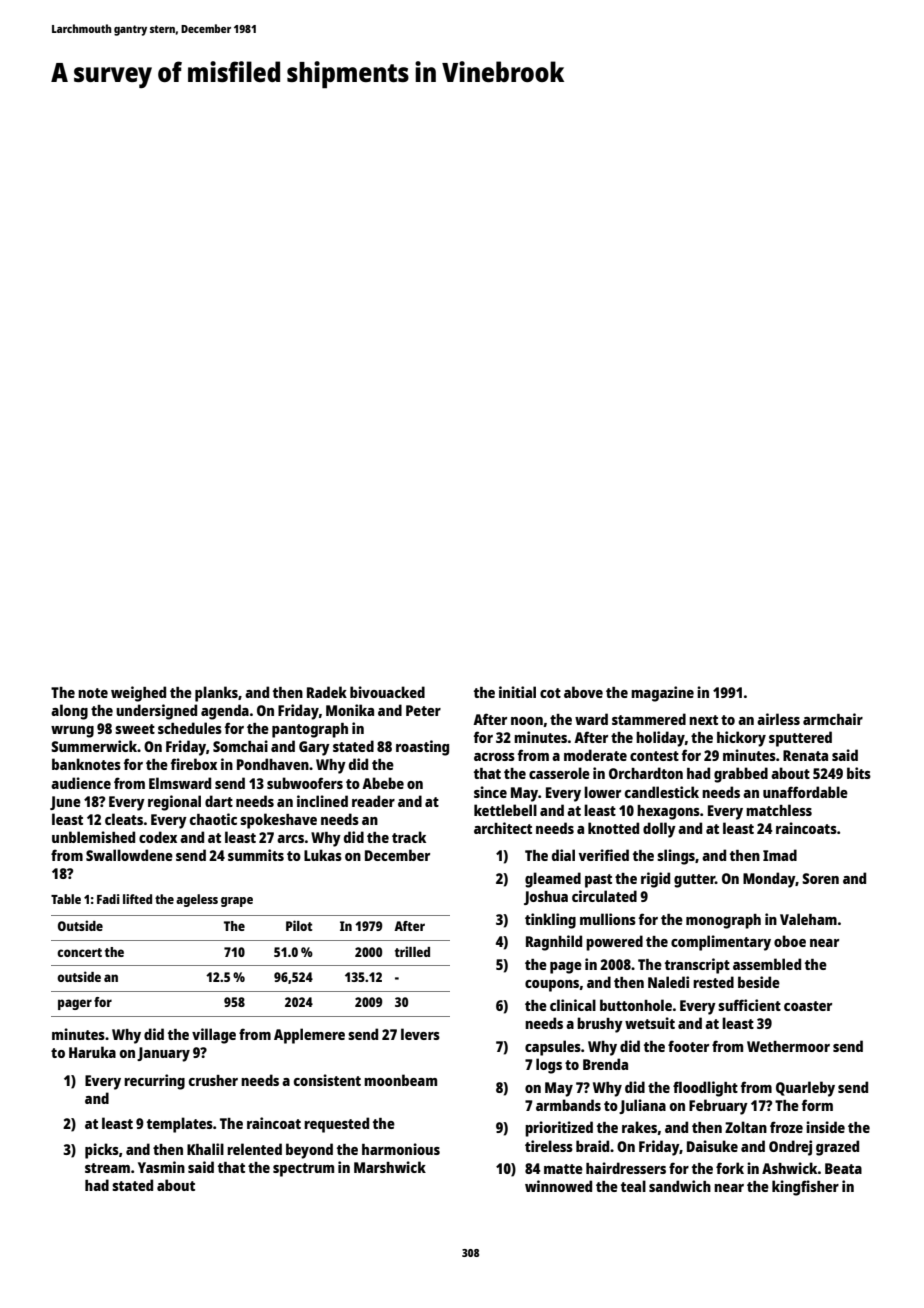 The height and width of the screenshot is (1308, 924). What do you see at coordinates (805, 792) in the screenshot?
I see `unaffordable` at bounding box center [805, 792].
